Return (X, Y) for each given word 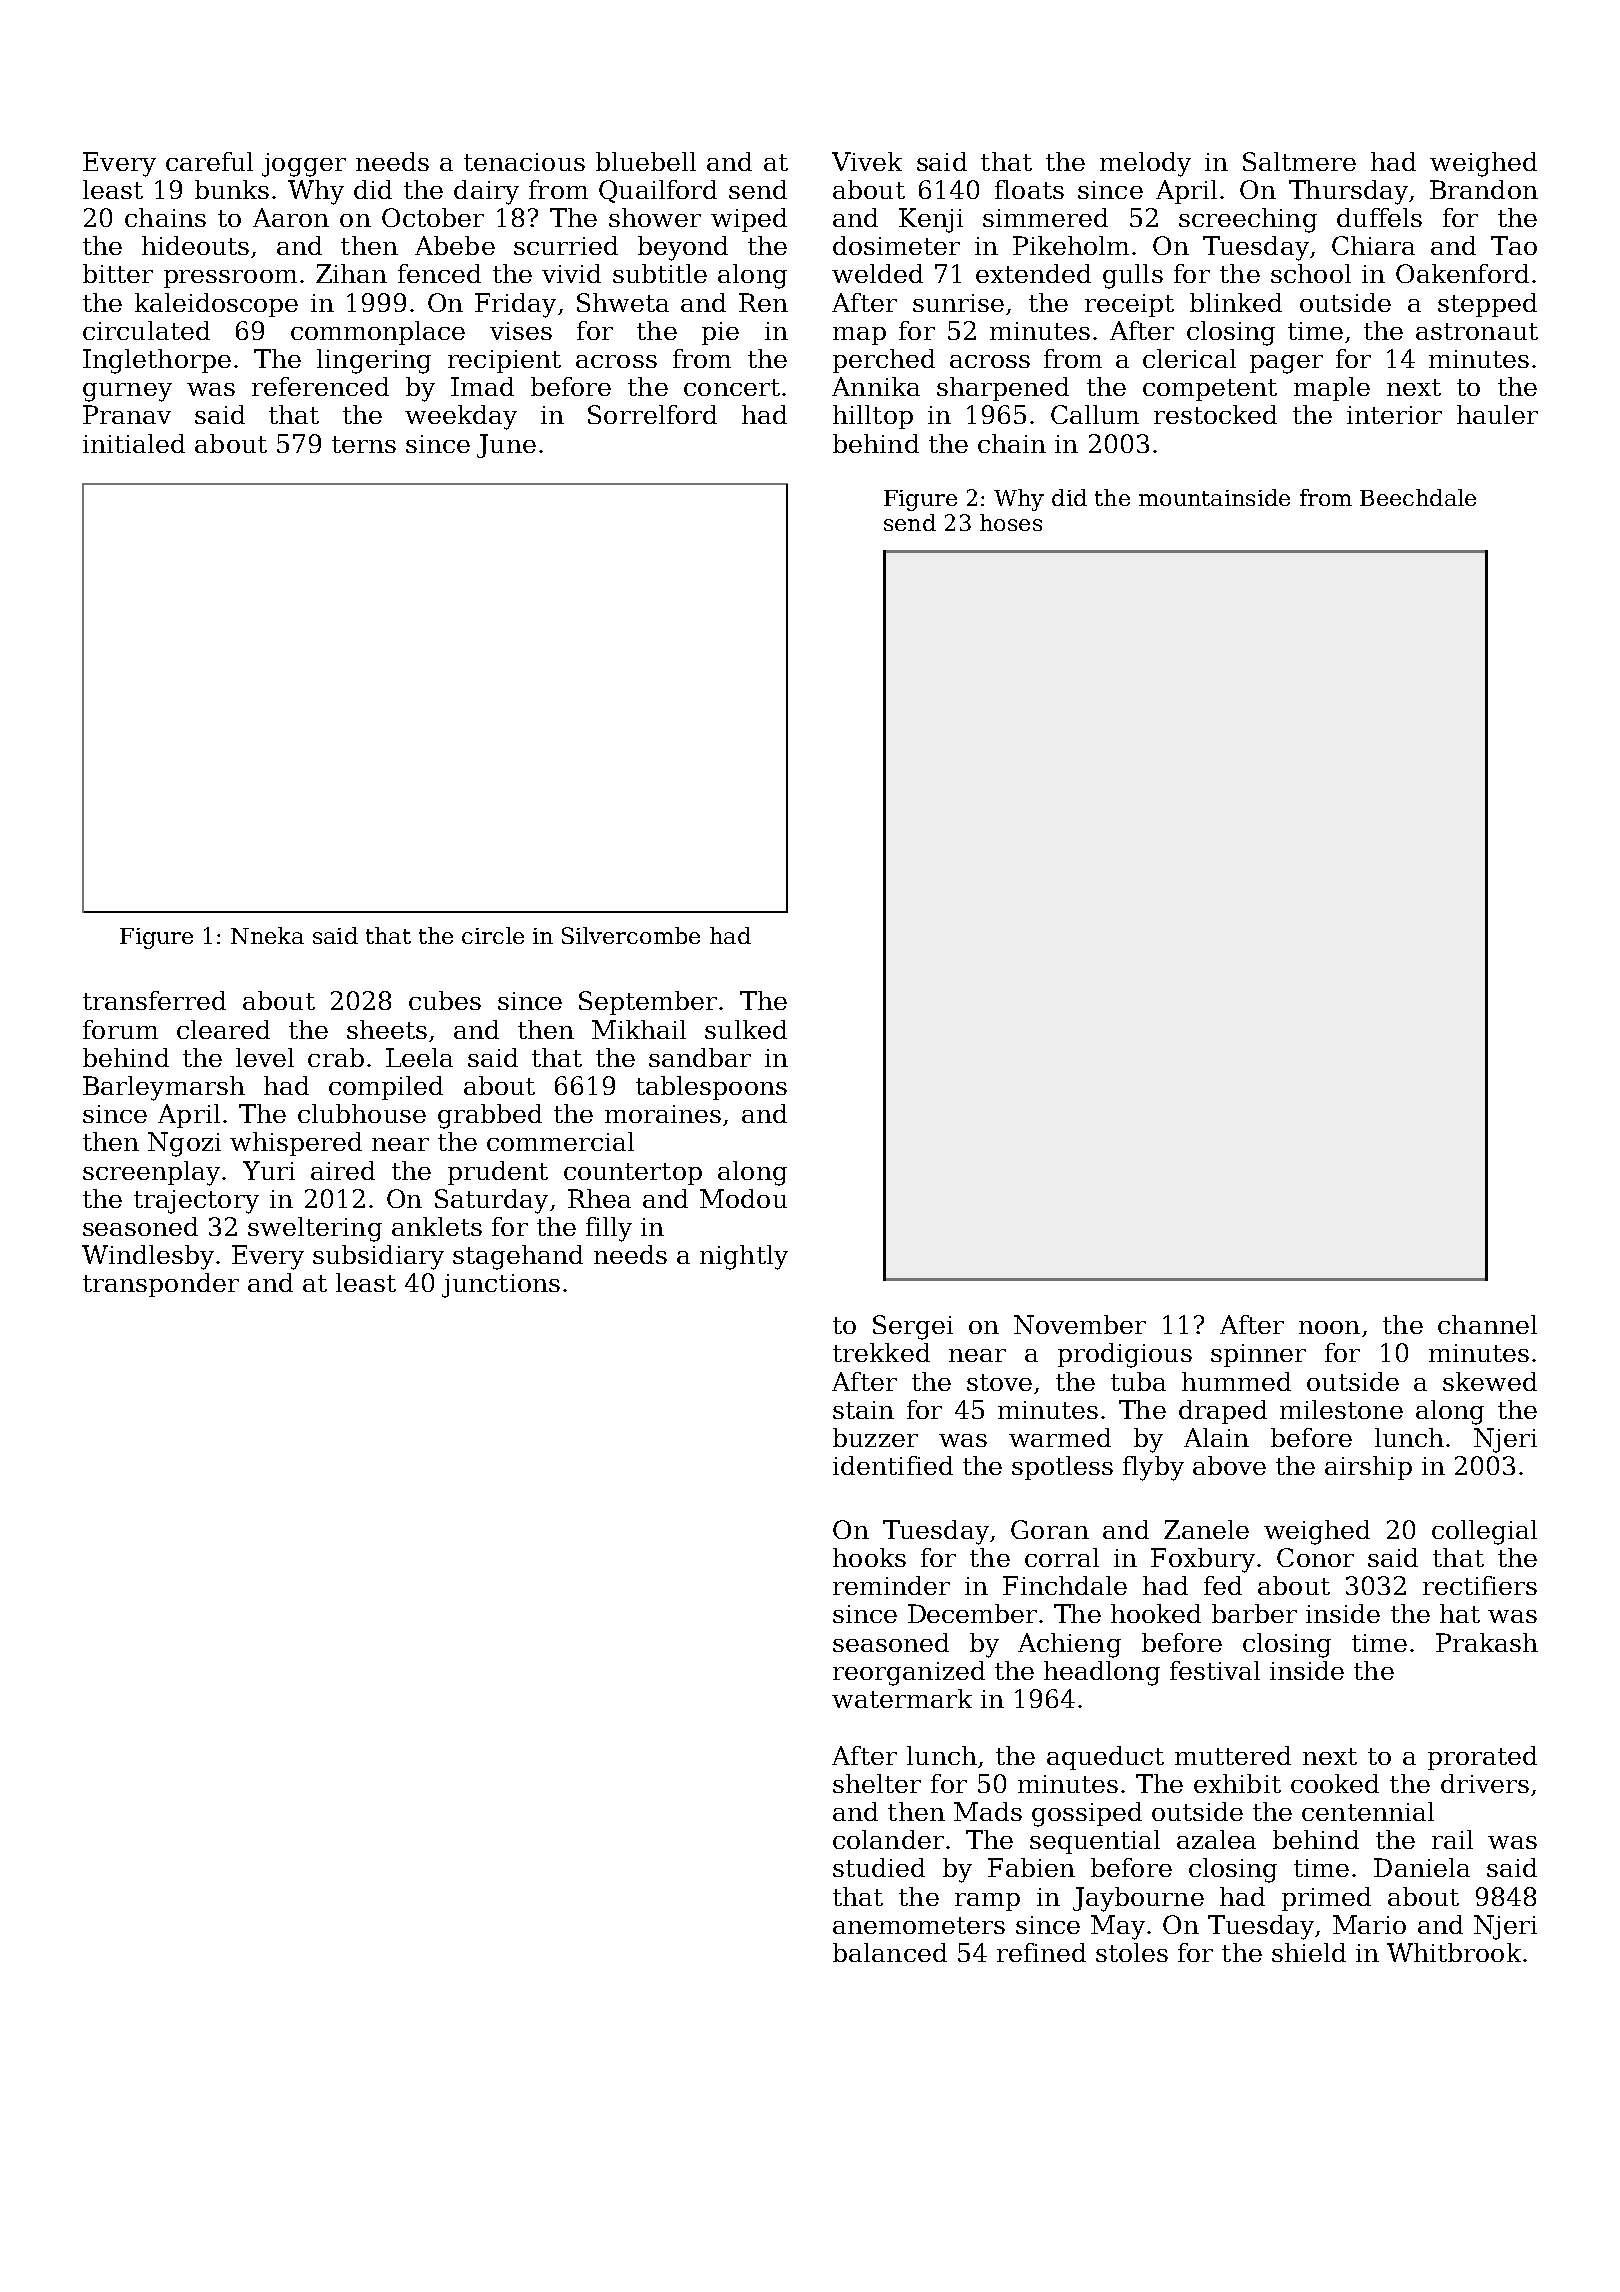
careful (209, 161)
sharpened (1003, 389)
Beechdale (1418, 497)
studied (879, 1867)
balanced (890, 1952)
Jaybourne (1138, 1899)
